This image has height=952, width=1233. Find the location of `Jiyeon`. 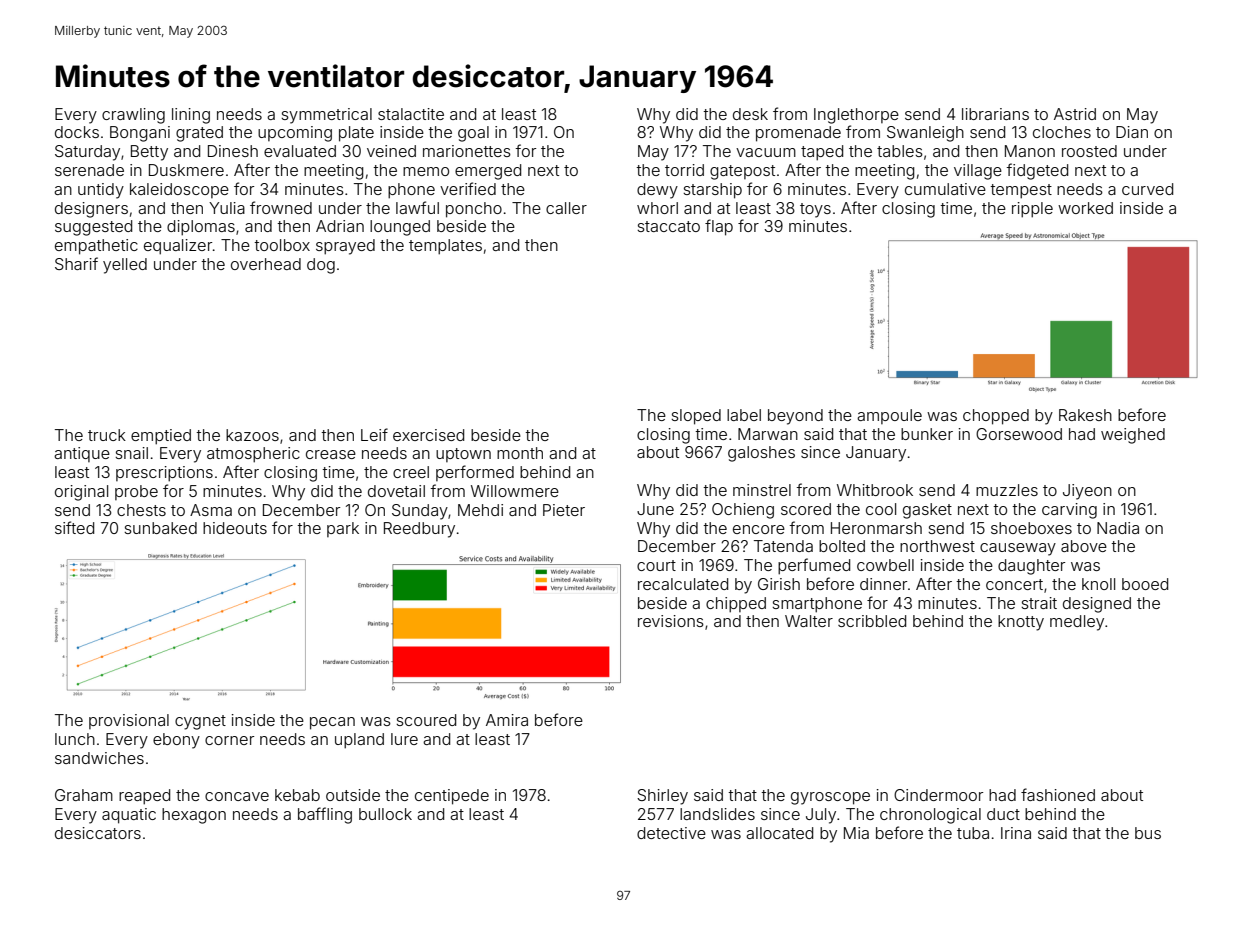

Jiyeon is located at coordinates (1087, 492).
